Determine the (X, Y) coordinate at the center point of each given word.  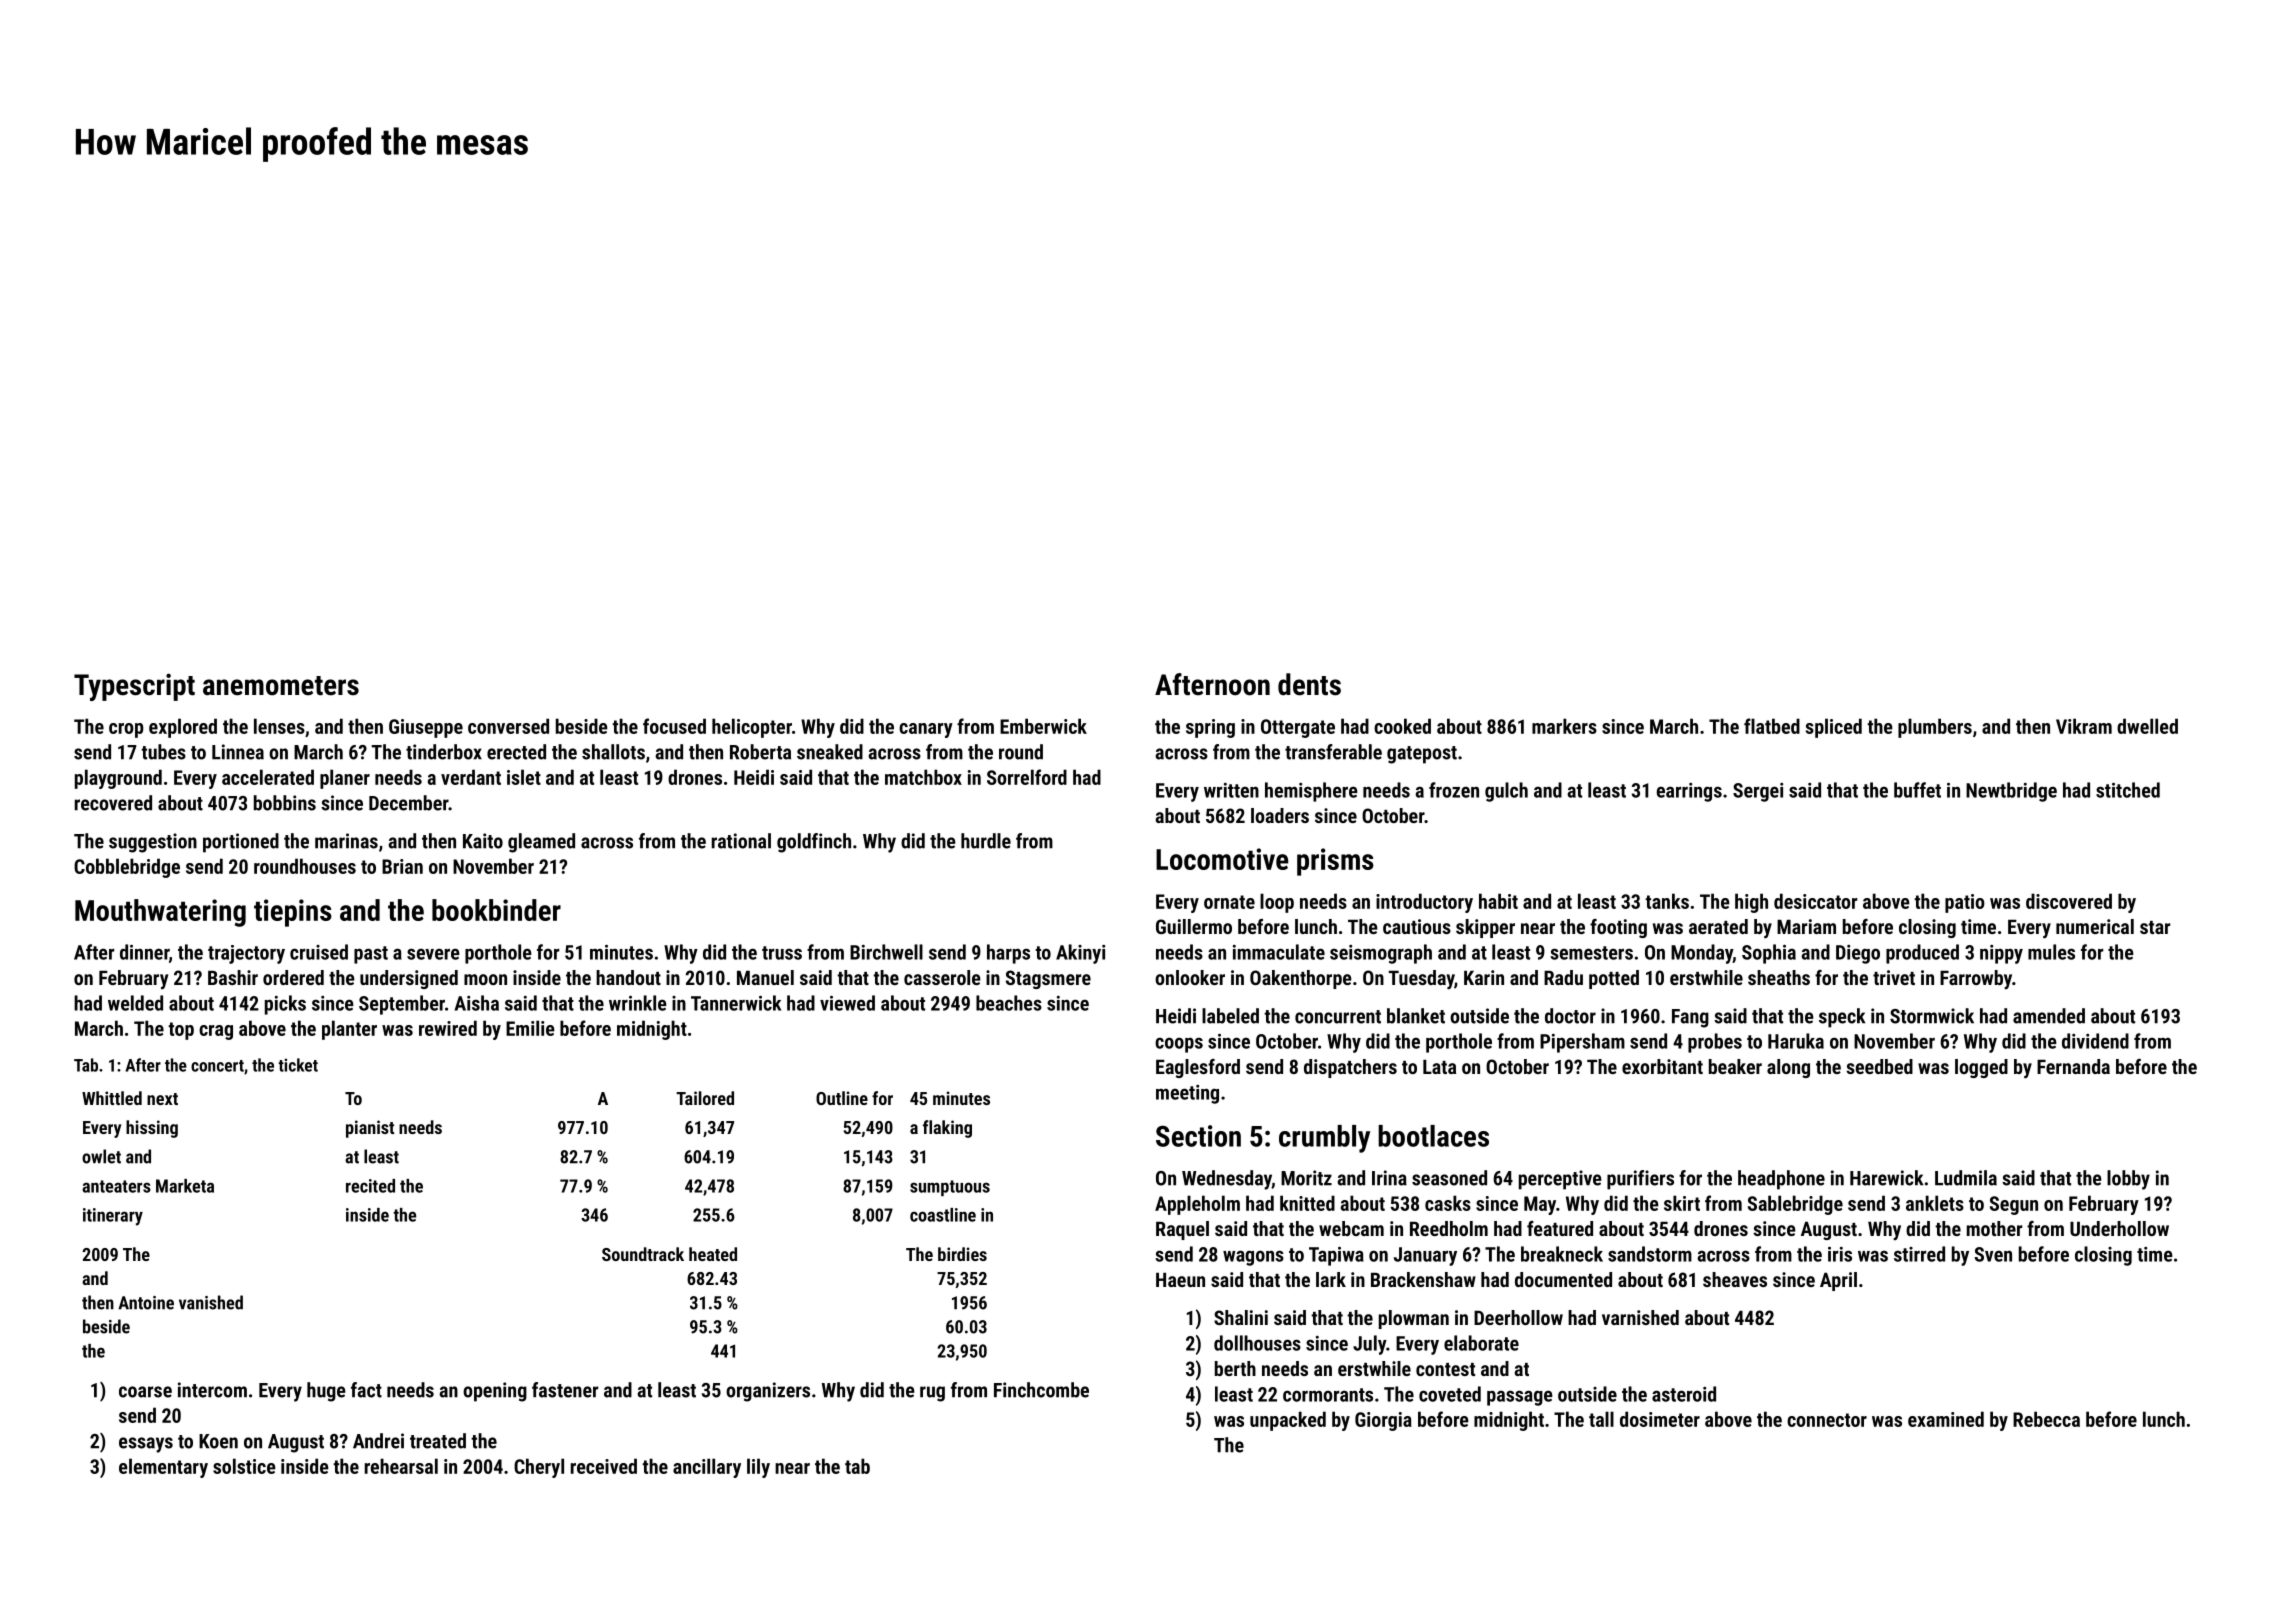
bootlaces (1433, 1136)
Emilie (530, 1028)
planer (345, 779)
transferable (1333, 752)
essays (146, 1445)
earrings (1689, 792)
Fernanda (2073, 1066)
